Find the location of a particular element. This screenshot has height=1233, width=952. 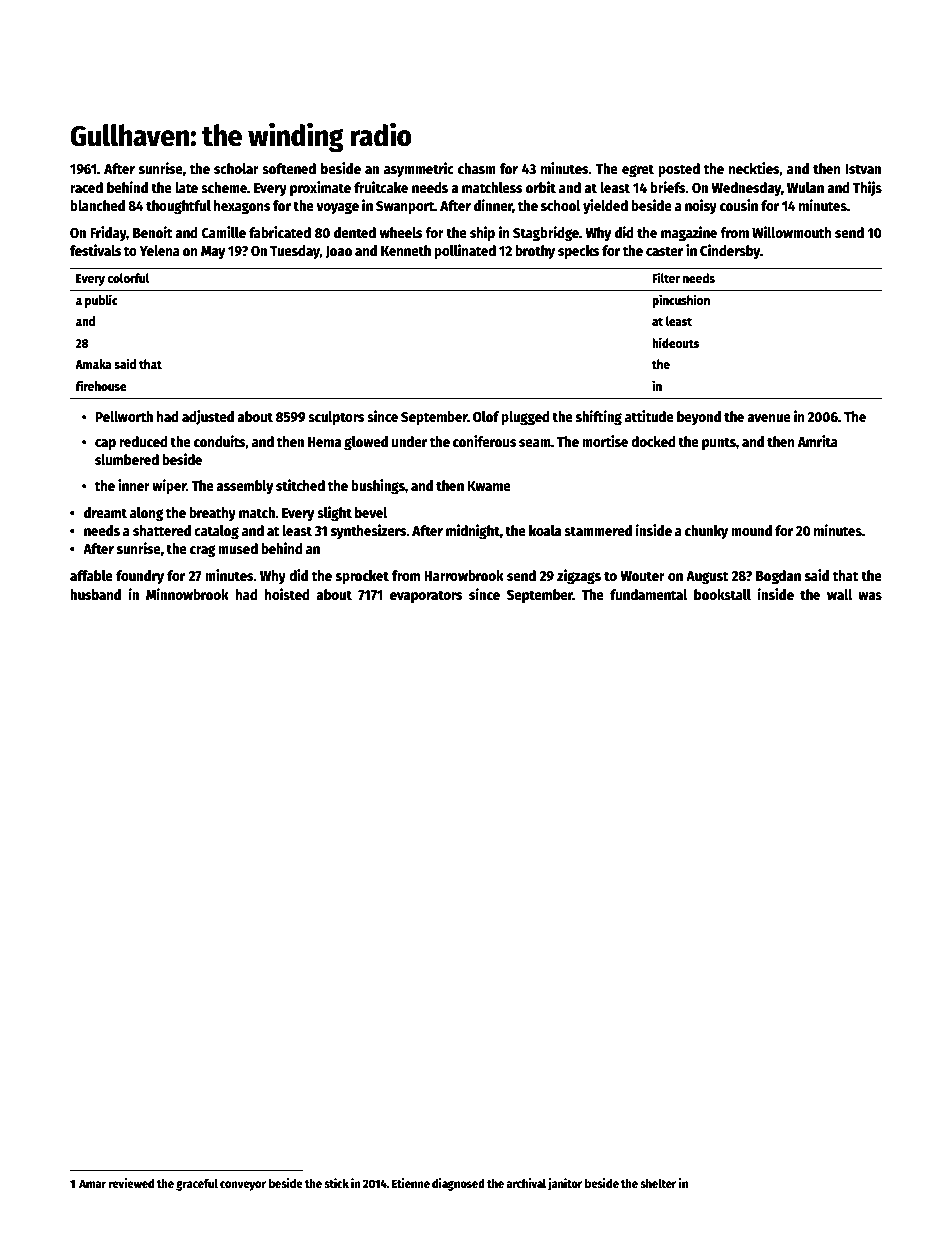

asymmetric is located at coordinates (419, 169).
